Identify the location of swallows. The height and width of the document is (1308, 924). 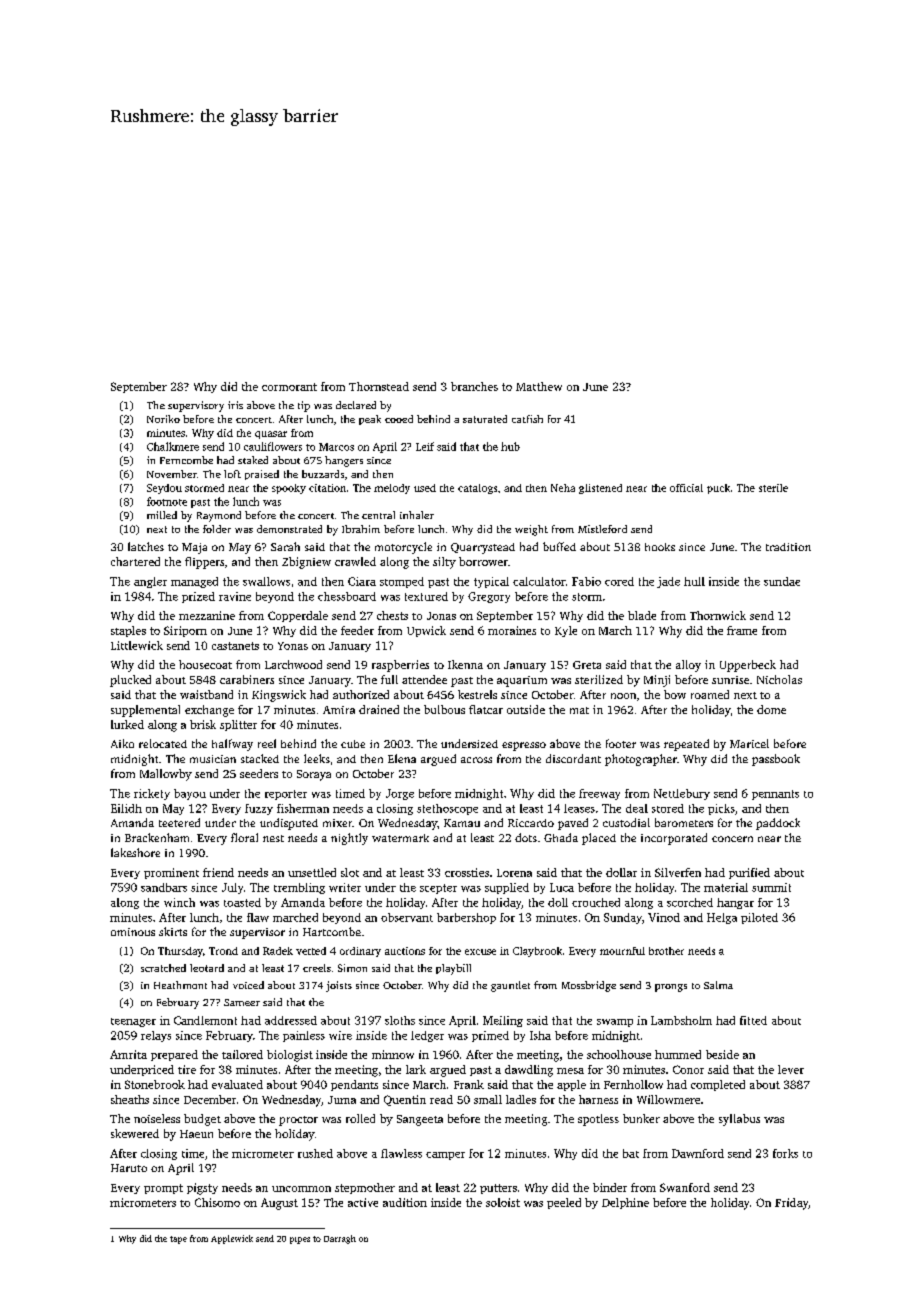
(266, 581).
